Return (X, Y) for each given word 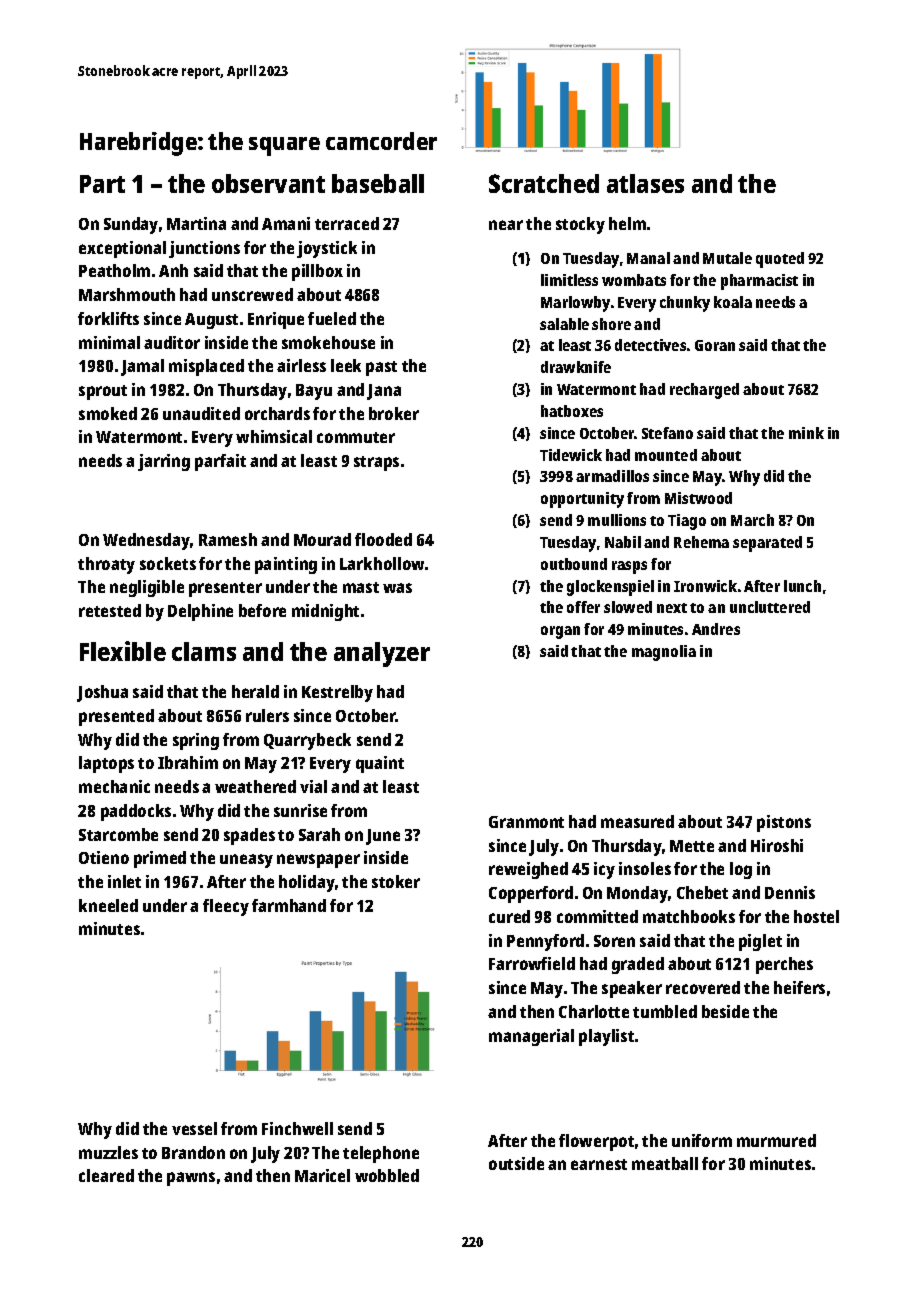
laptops (106, 764)
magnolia (664, 653)
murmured (776, 1140)
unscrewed (252, 294)
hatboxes (572, 411)
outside (516, 1163)
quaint (380, 764)
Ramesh (228, 539)
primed (160, 859)
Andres (716, 629)
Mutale (727, 258)
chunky (685, 304)
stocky (580, 225)
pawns (191, 1179)
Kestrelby (337, 693)
